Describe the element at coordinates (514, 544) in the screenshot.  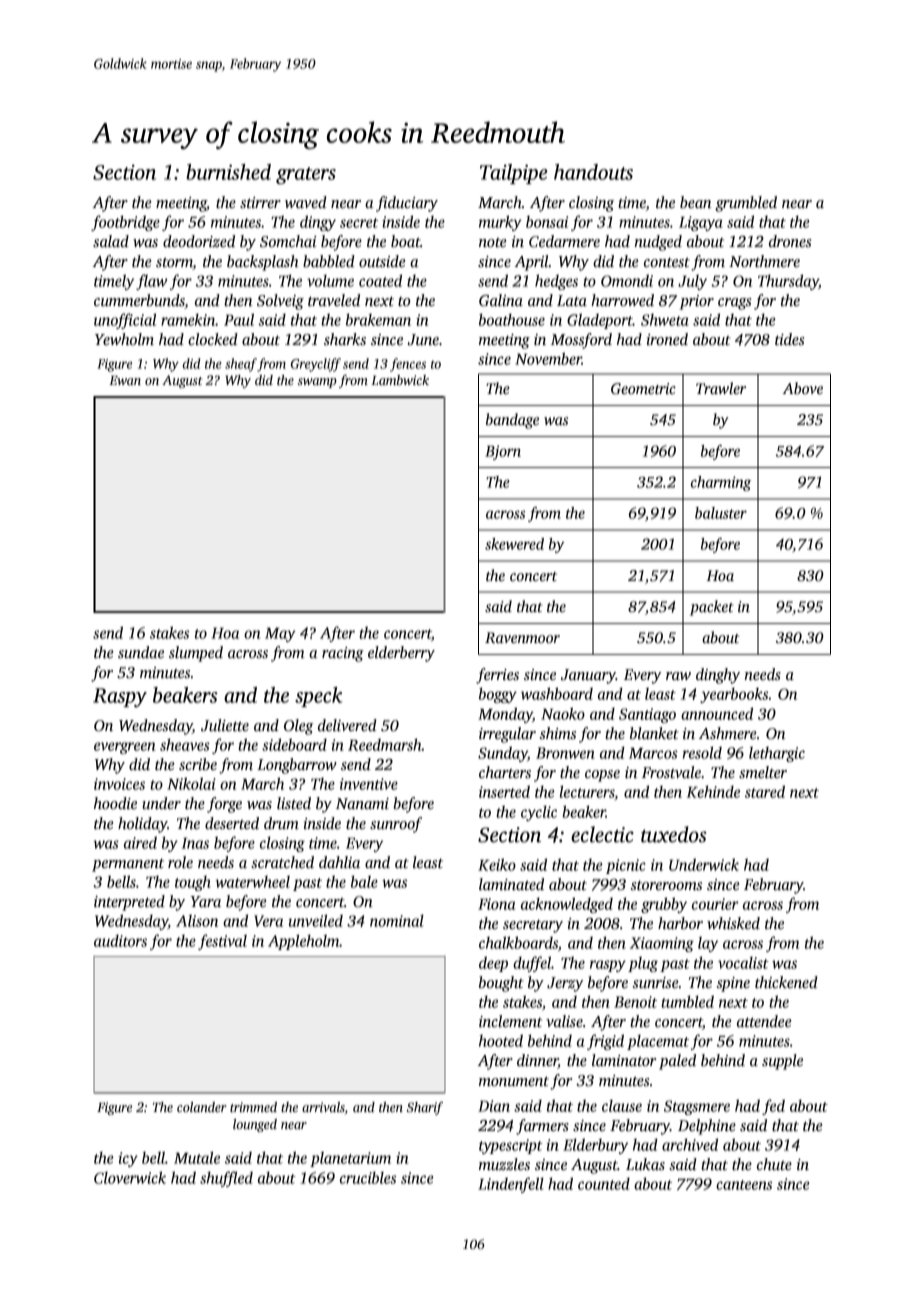
I see `skewered` at that location.
